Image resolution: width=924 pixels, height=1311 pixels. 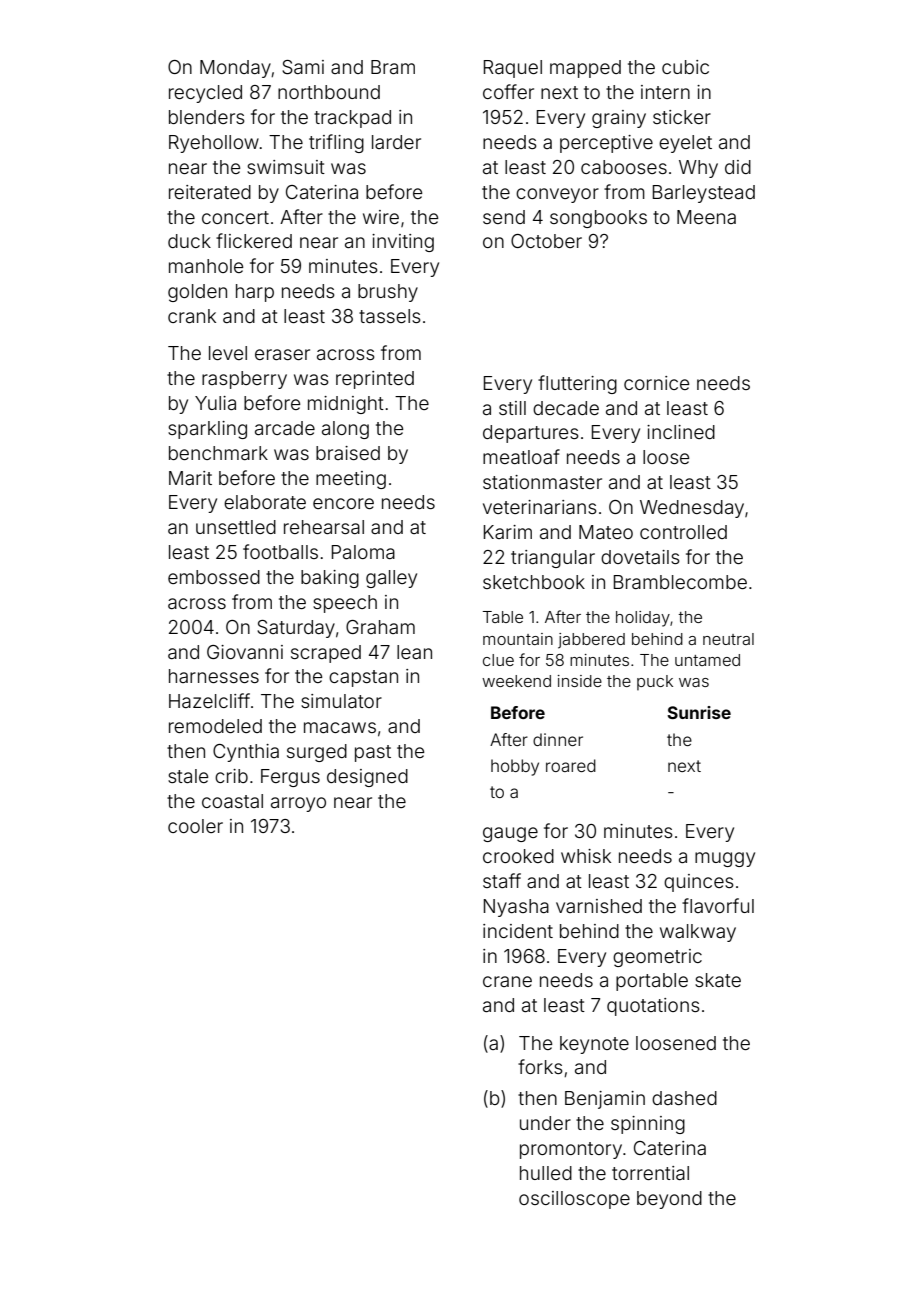 What do you see at coordinates (348, 453) in the document?
I see `braised` at bounding box center [348, 453].
